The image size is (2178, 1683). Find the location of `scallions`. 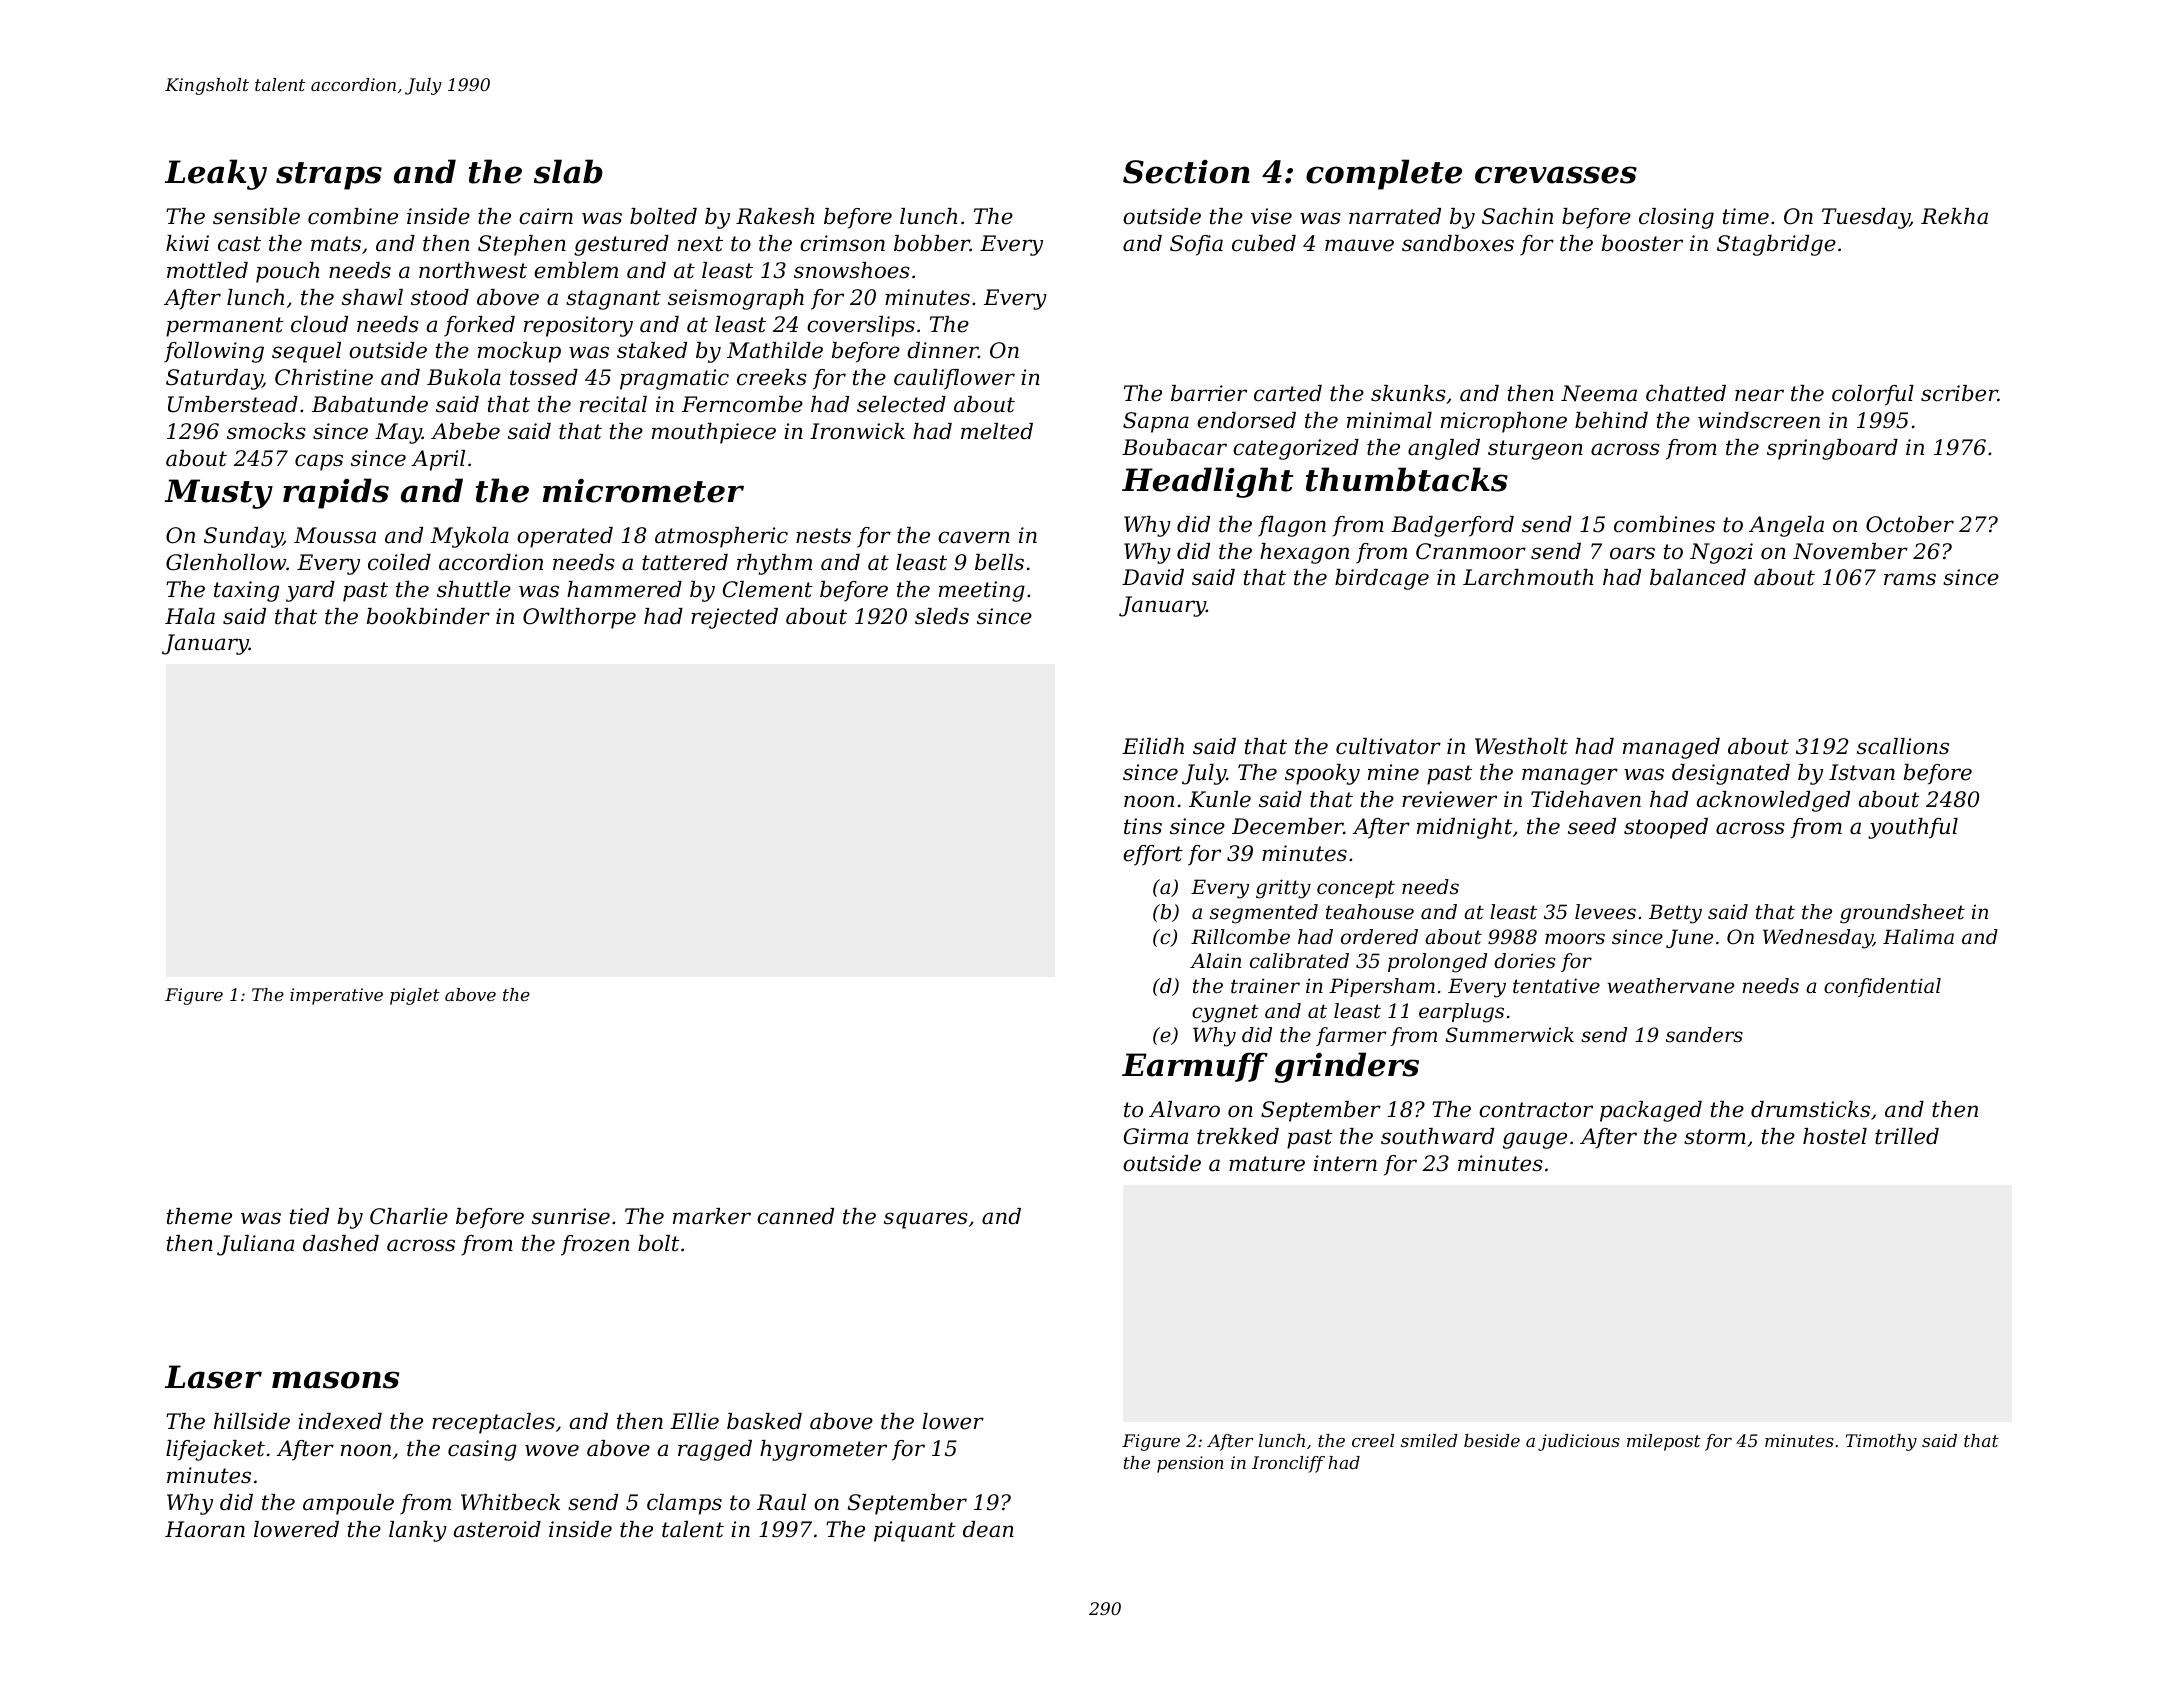

scallions is located at coordinates (1903, 746).
